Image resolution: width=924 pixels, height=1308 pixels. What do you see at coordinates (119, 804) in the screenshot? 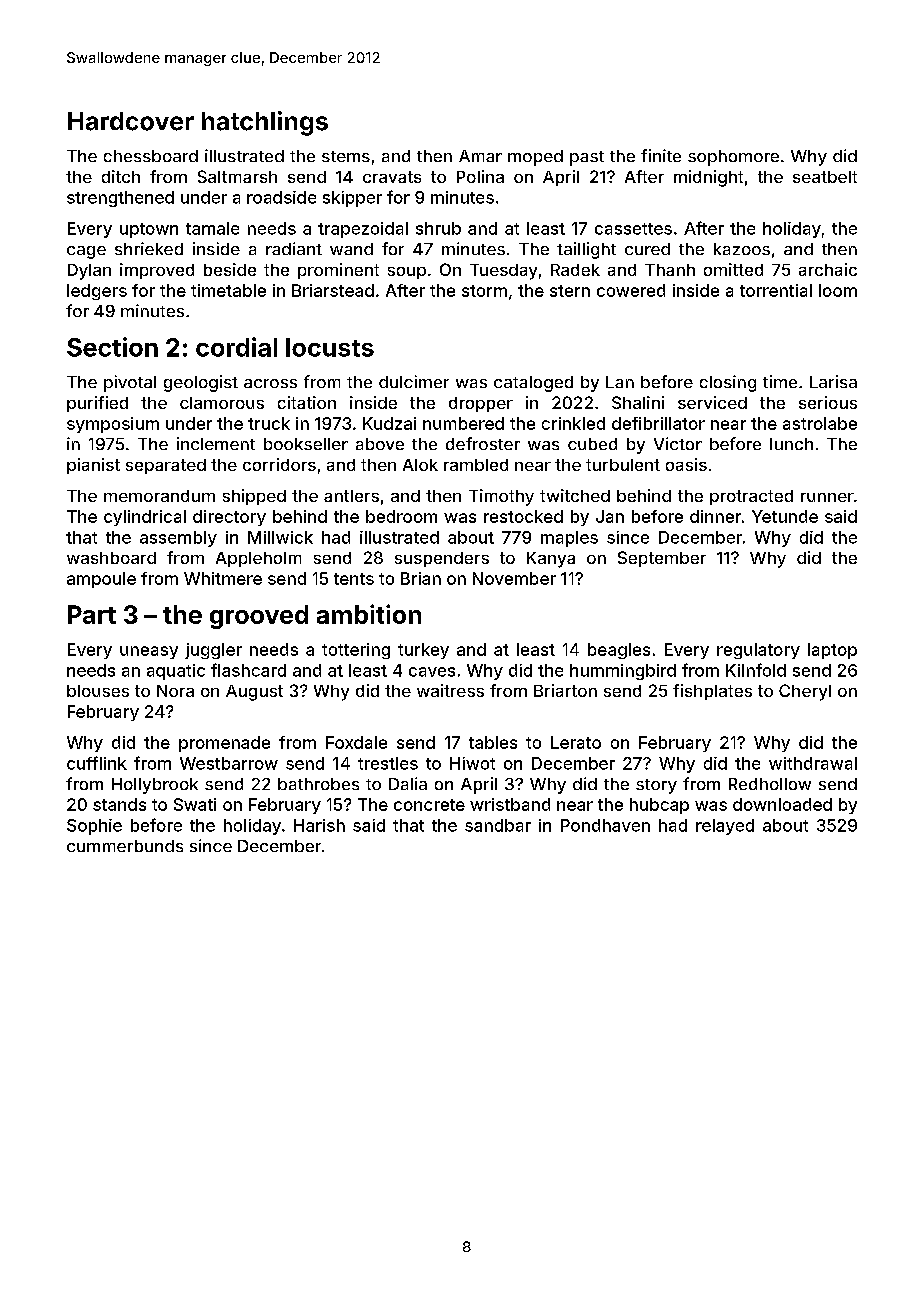
I see `stands` at bounding box center [119, 804].
